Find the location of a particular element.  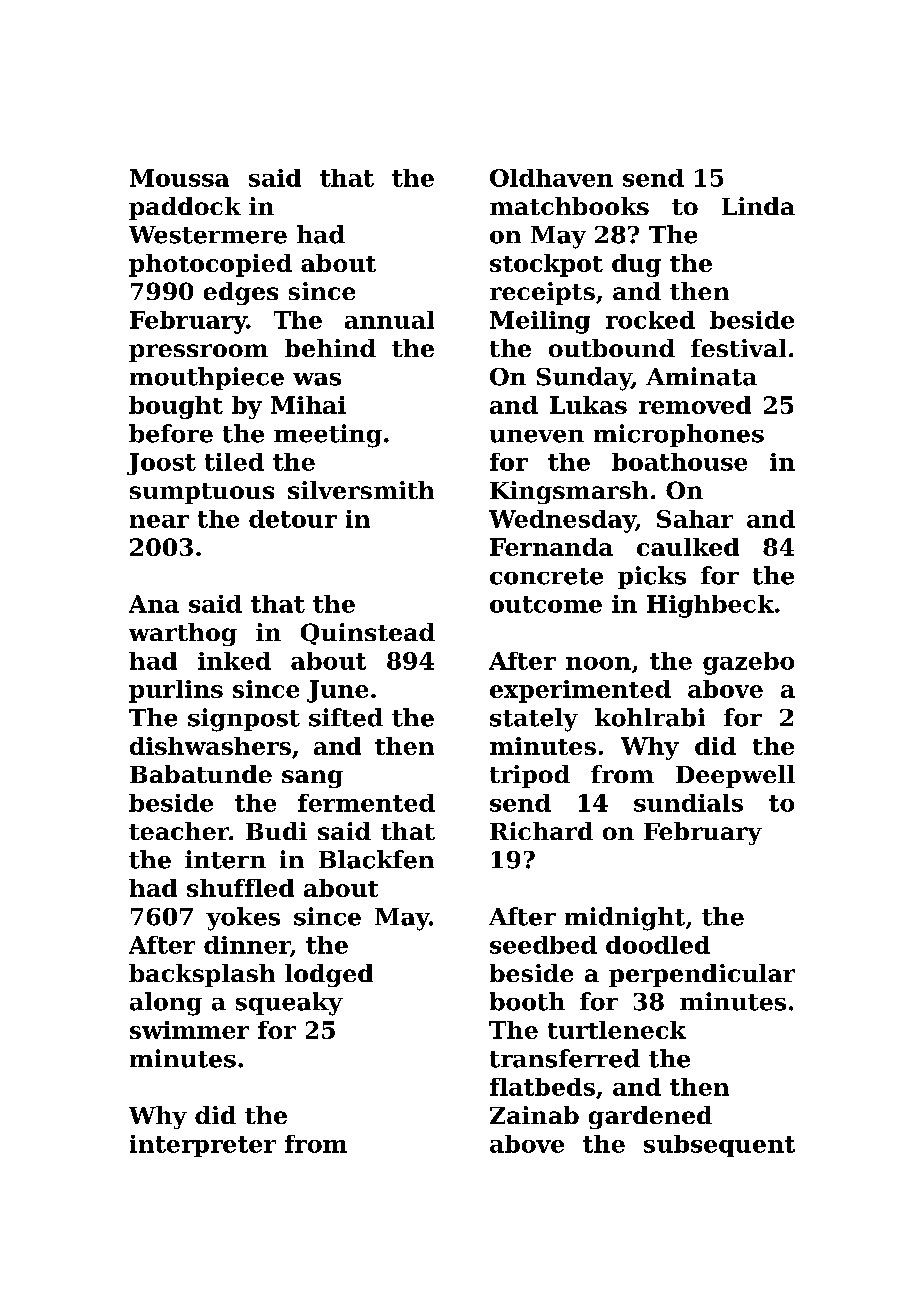

turtleneck is located at coordinates (617, 1030).
